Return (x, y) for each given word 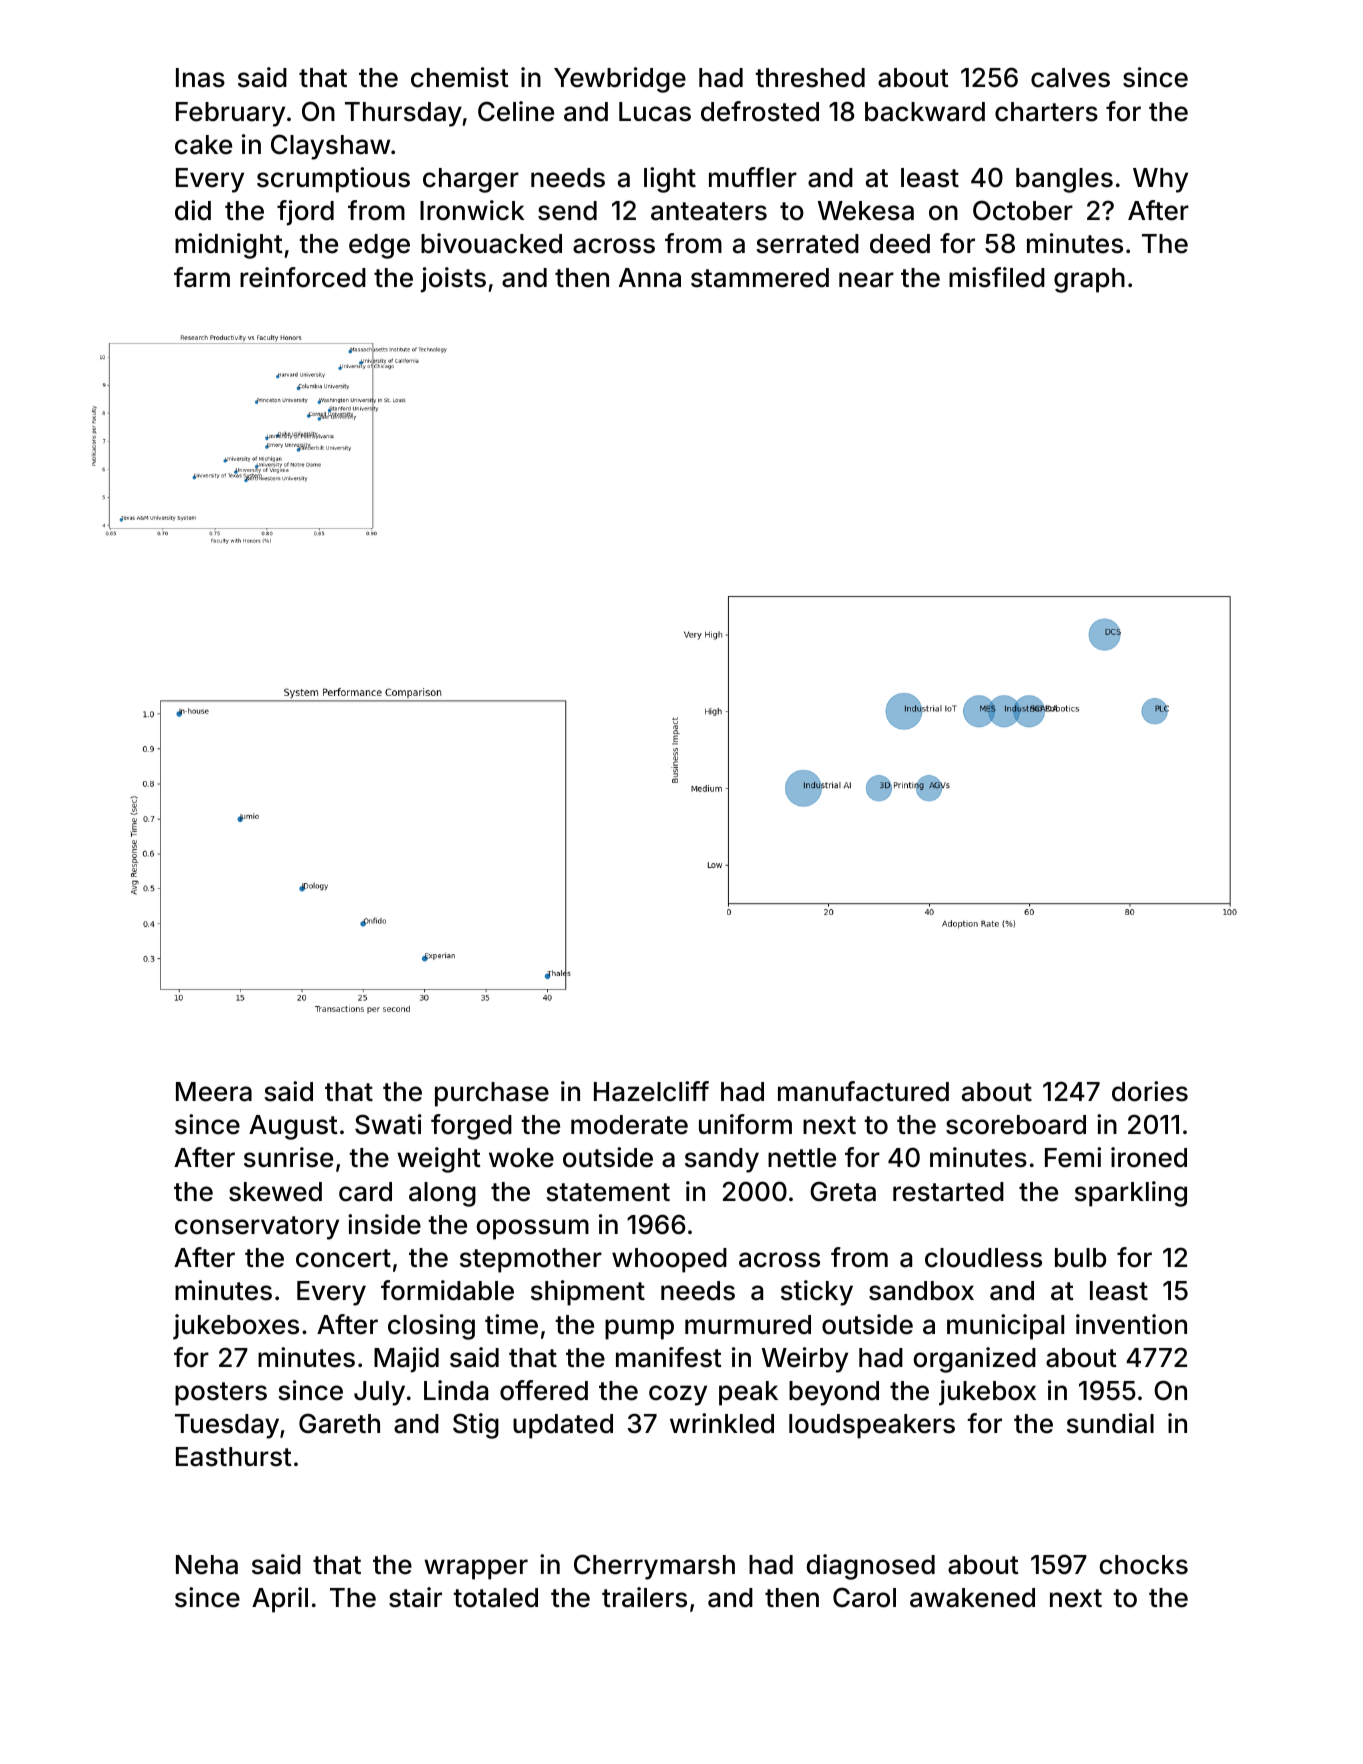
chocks (1144, 1565)
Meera (214, 1092)
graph (1089, 280)
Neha (207, 1565)
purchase (492, 1094)
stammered (760, 278)
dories (1150, 1091)
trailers (644, 1597)
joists (453, 280)
